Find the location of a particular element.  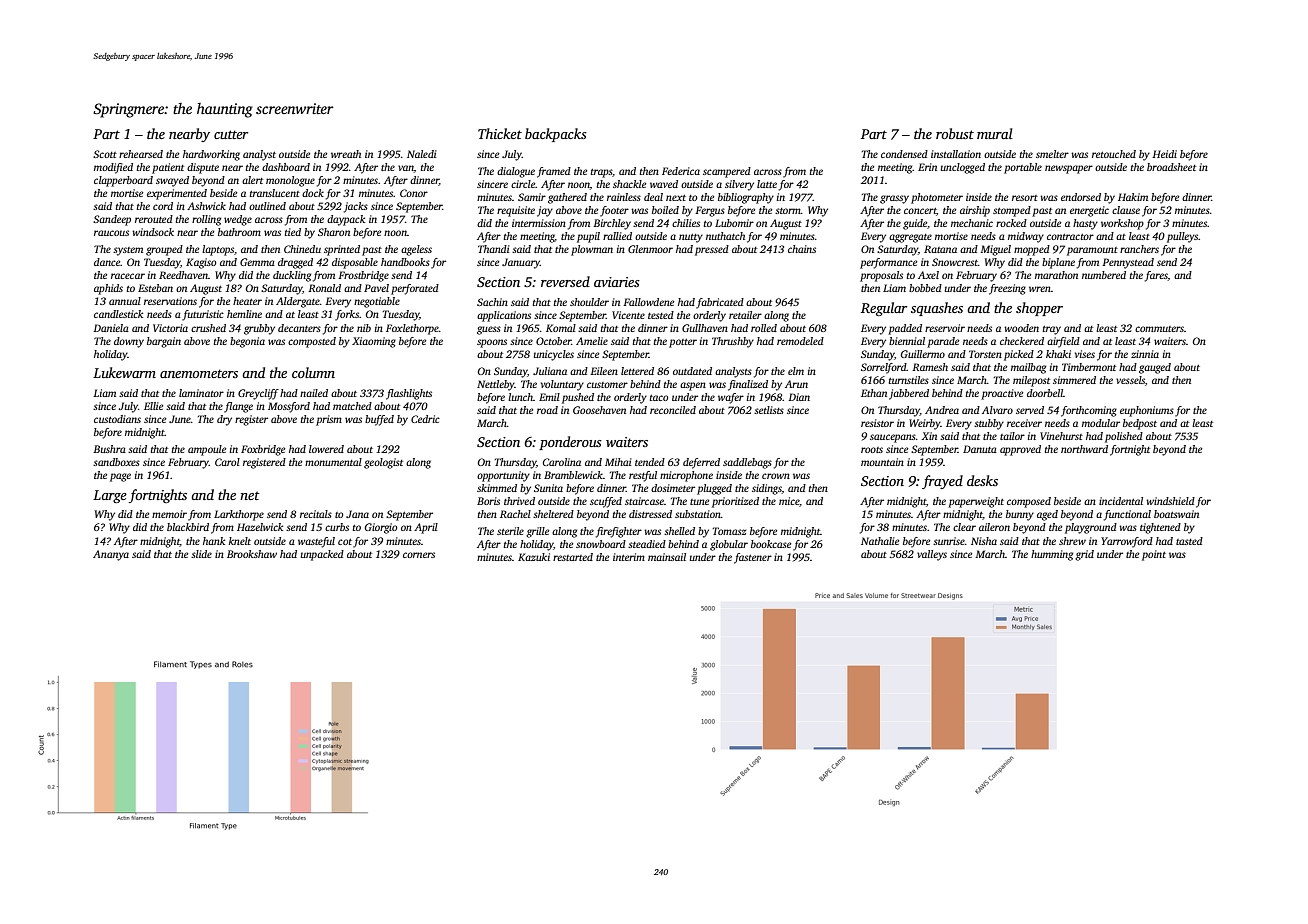

bedpost is located at coordinates (1140, 424).
